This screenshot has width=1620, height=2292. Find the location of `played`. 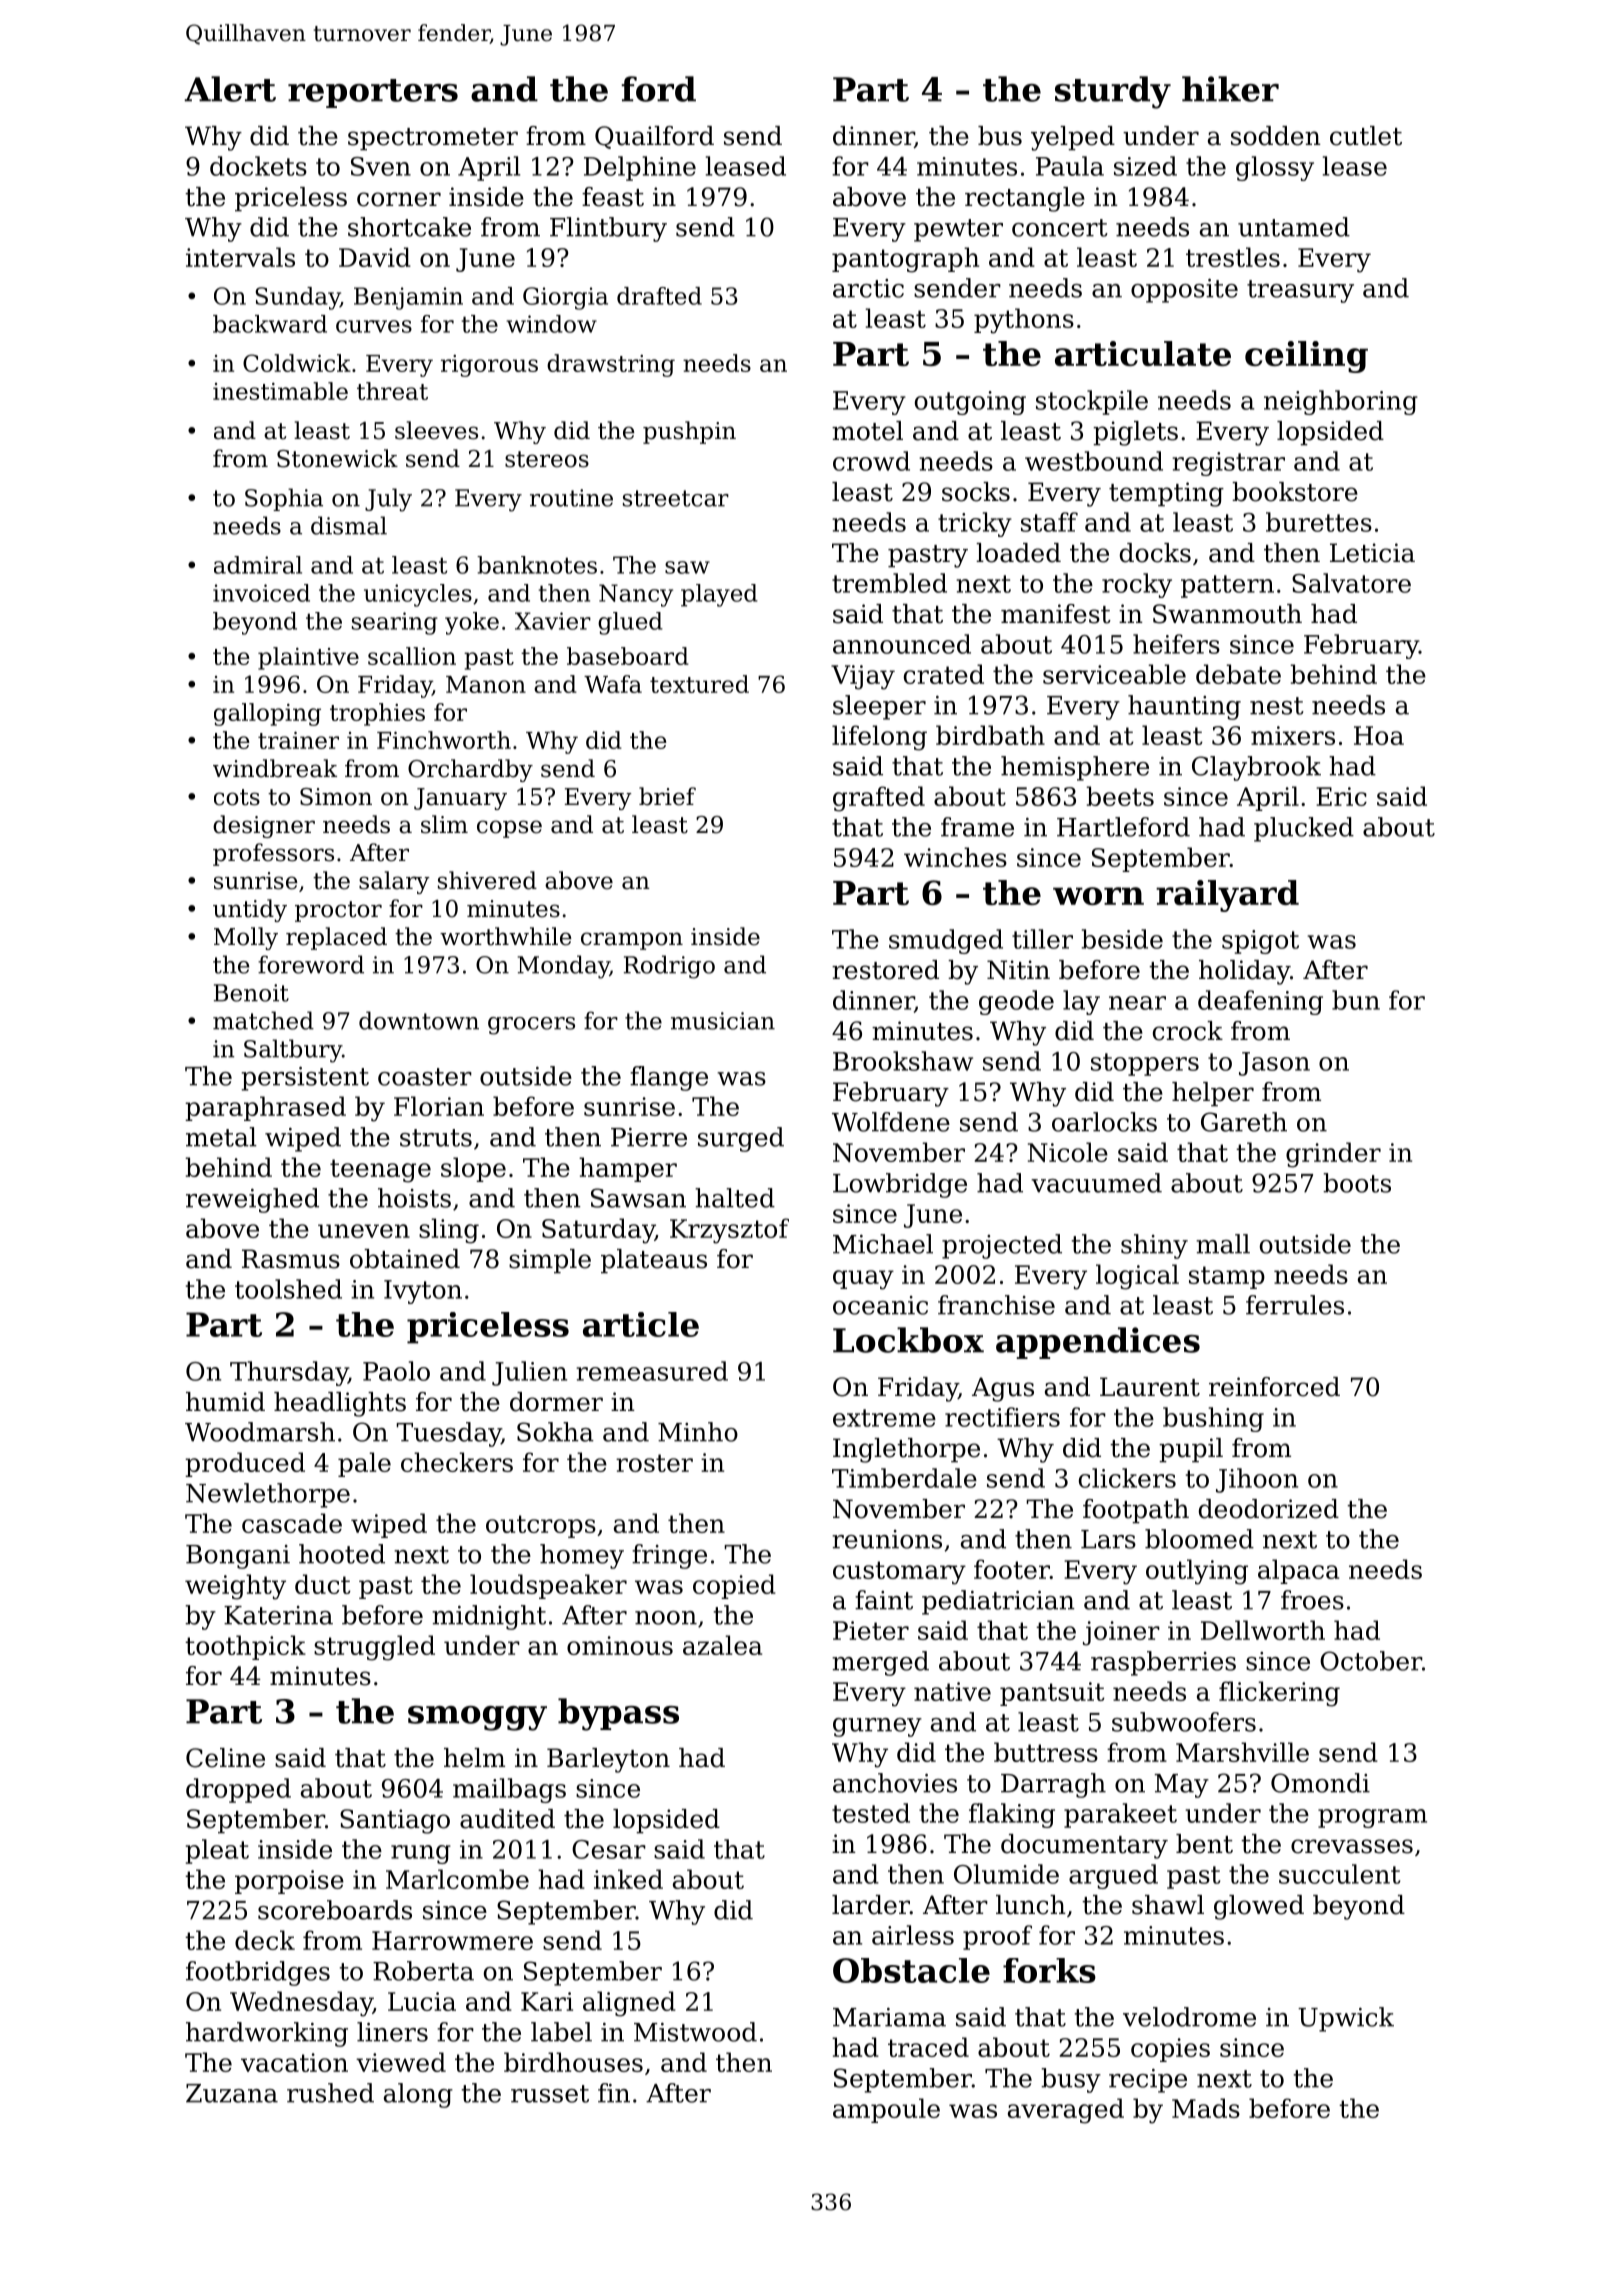

played is located at coordinates (719, 595).
